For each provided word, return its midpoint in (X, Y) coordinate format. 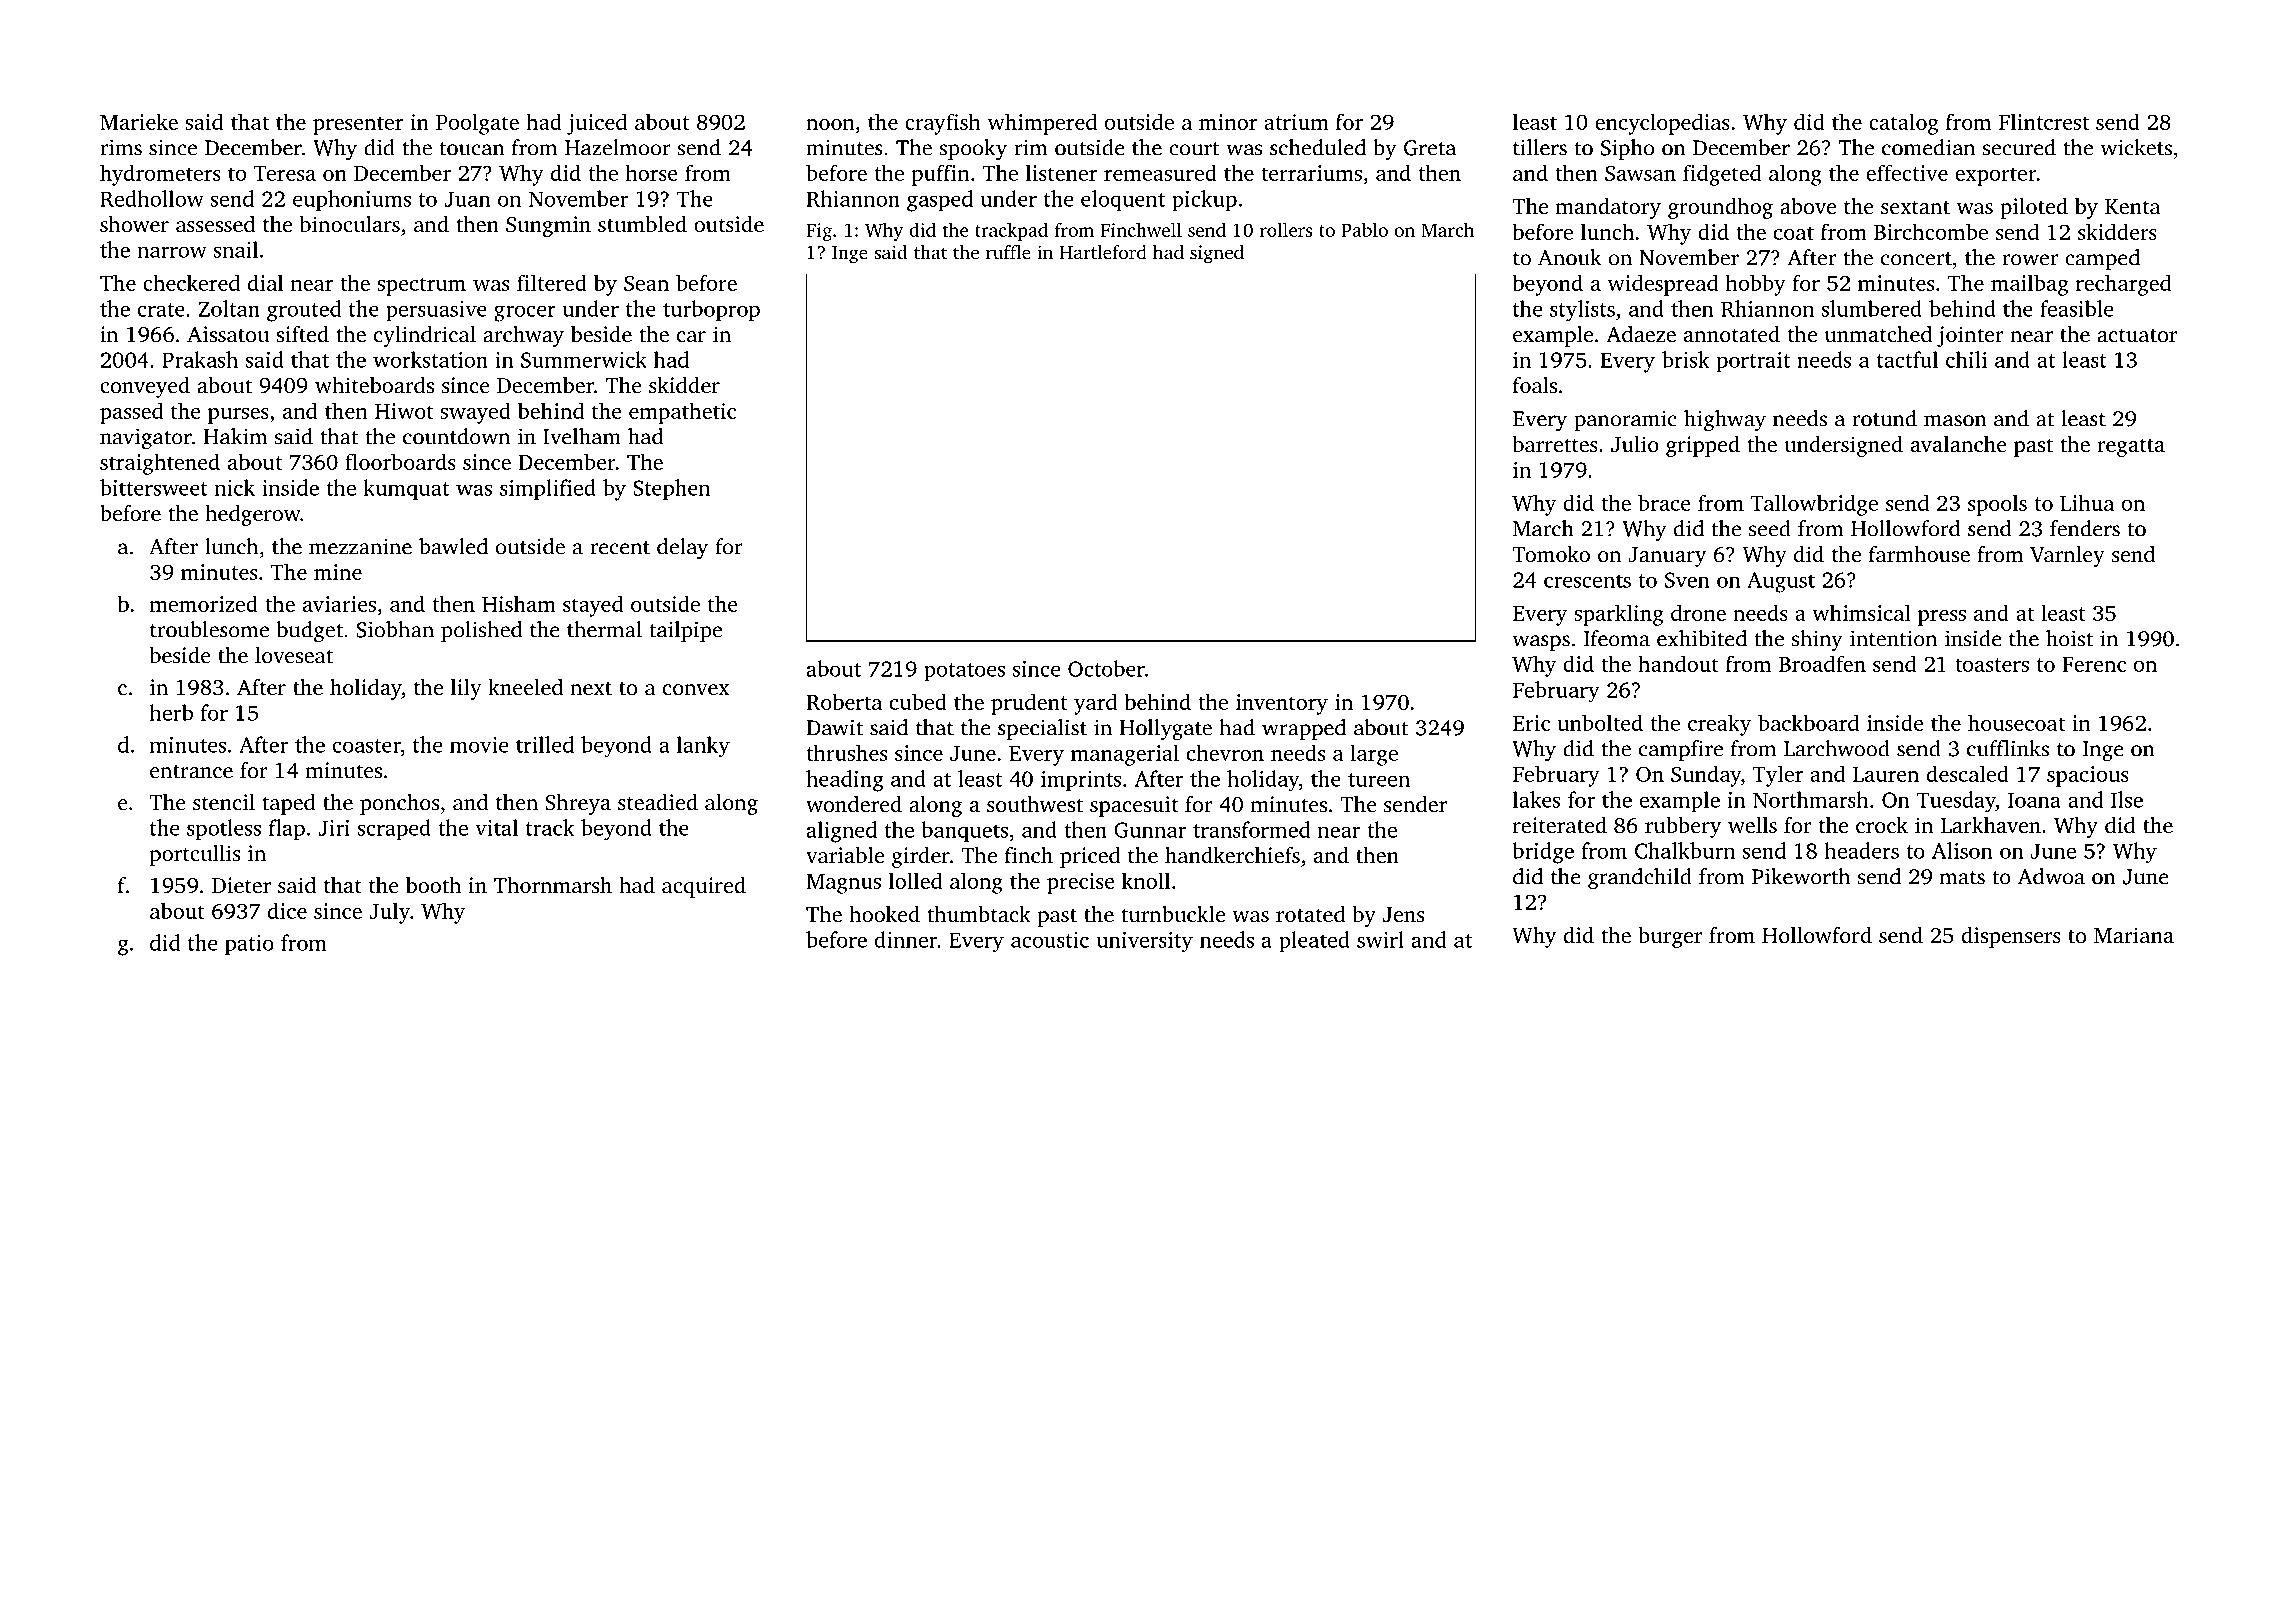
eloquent (1123, 200)
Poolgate (477, 124)
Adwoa (2051, 876)
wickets (2136, 147)
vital (496, 827)
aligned (842, 832)
